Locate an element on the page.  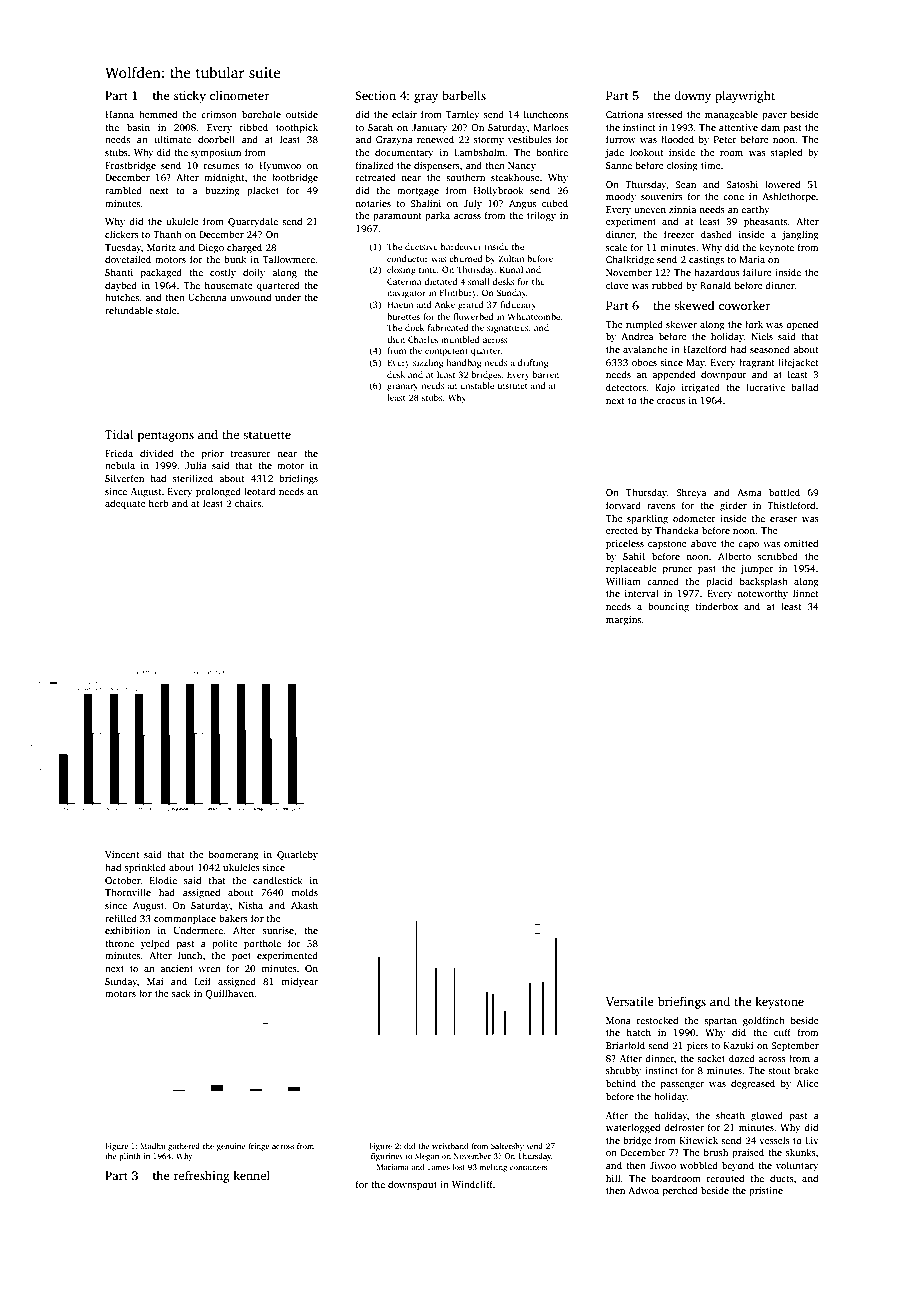
keystone is located at coordinates (779, 1003).
